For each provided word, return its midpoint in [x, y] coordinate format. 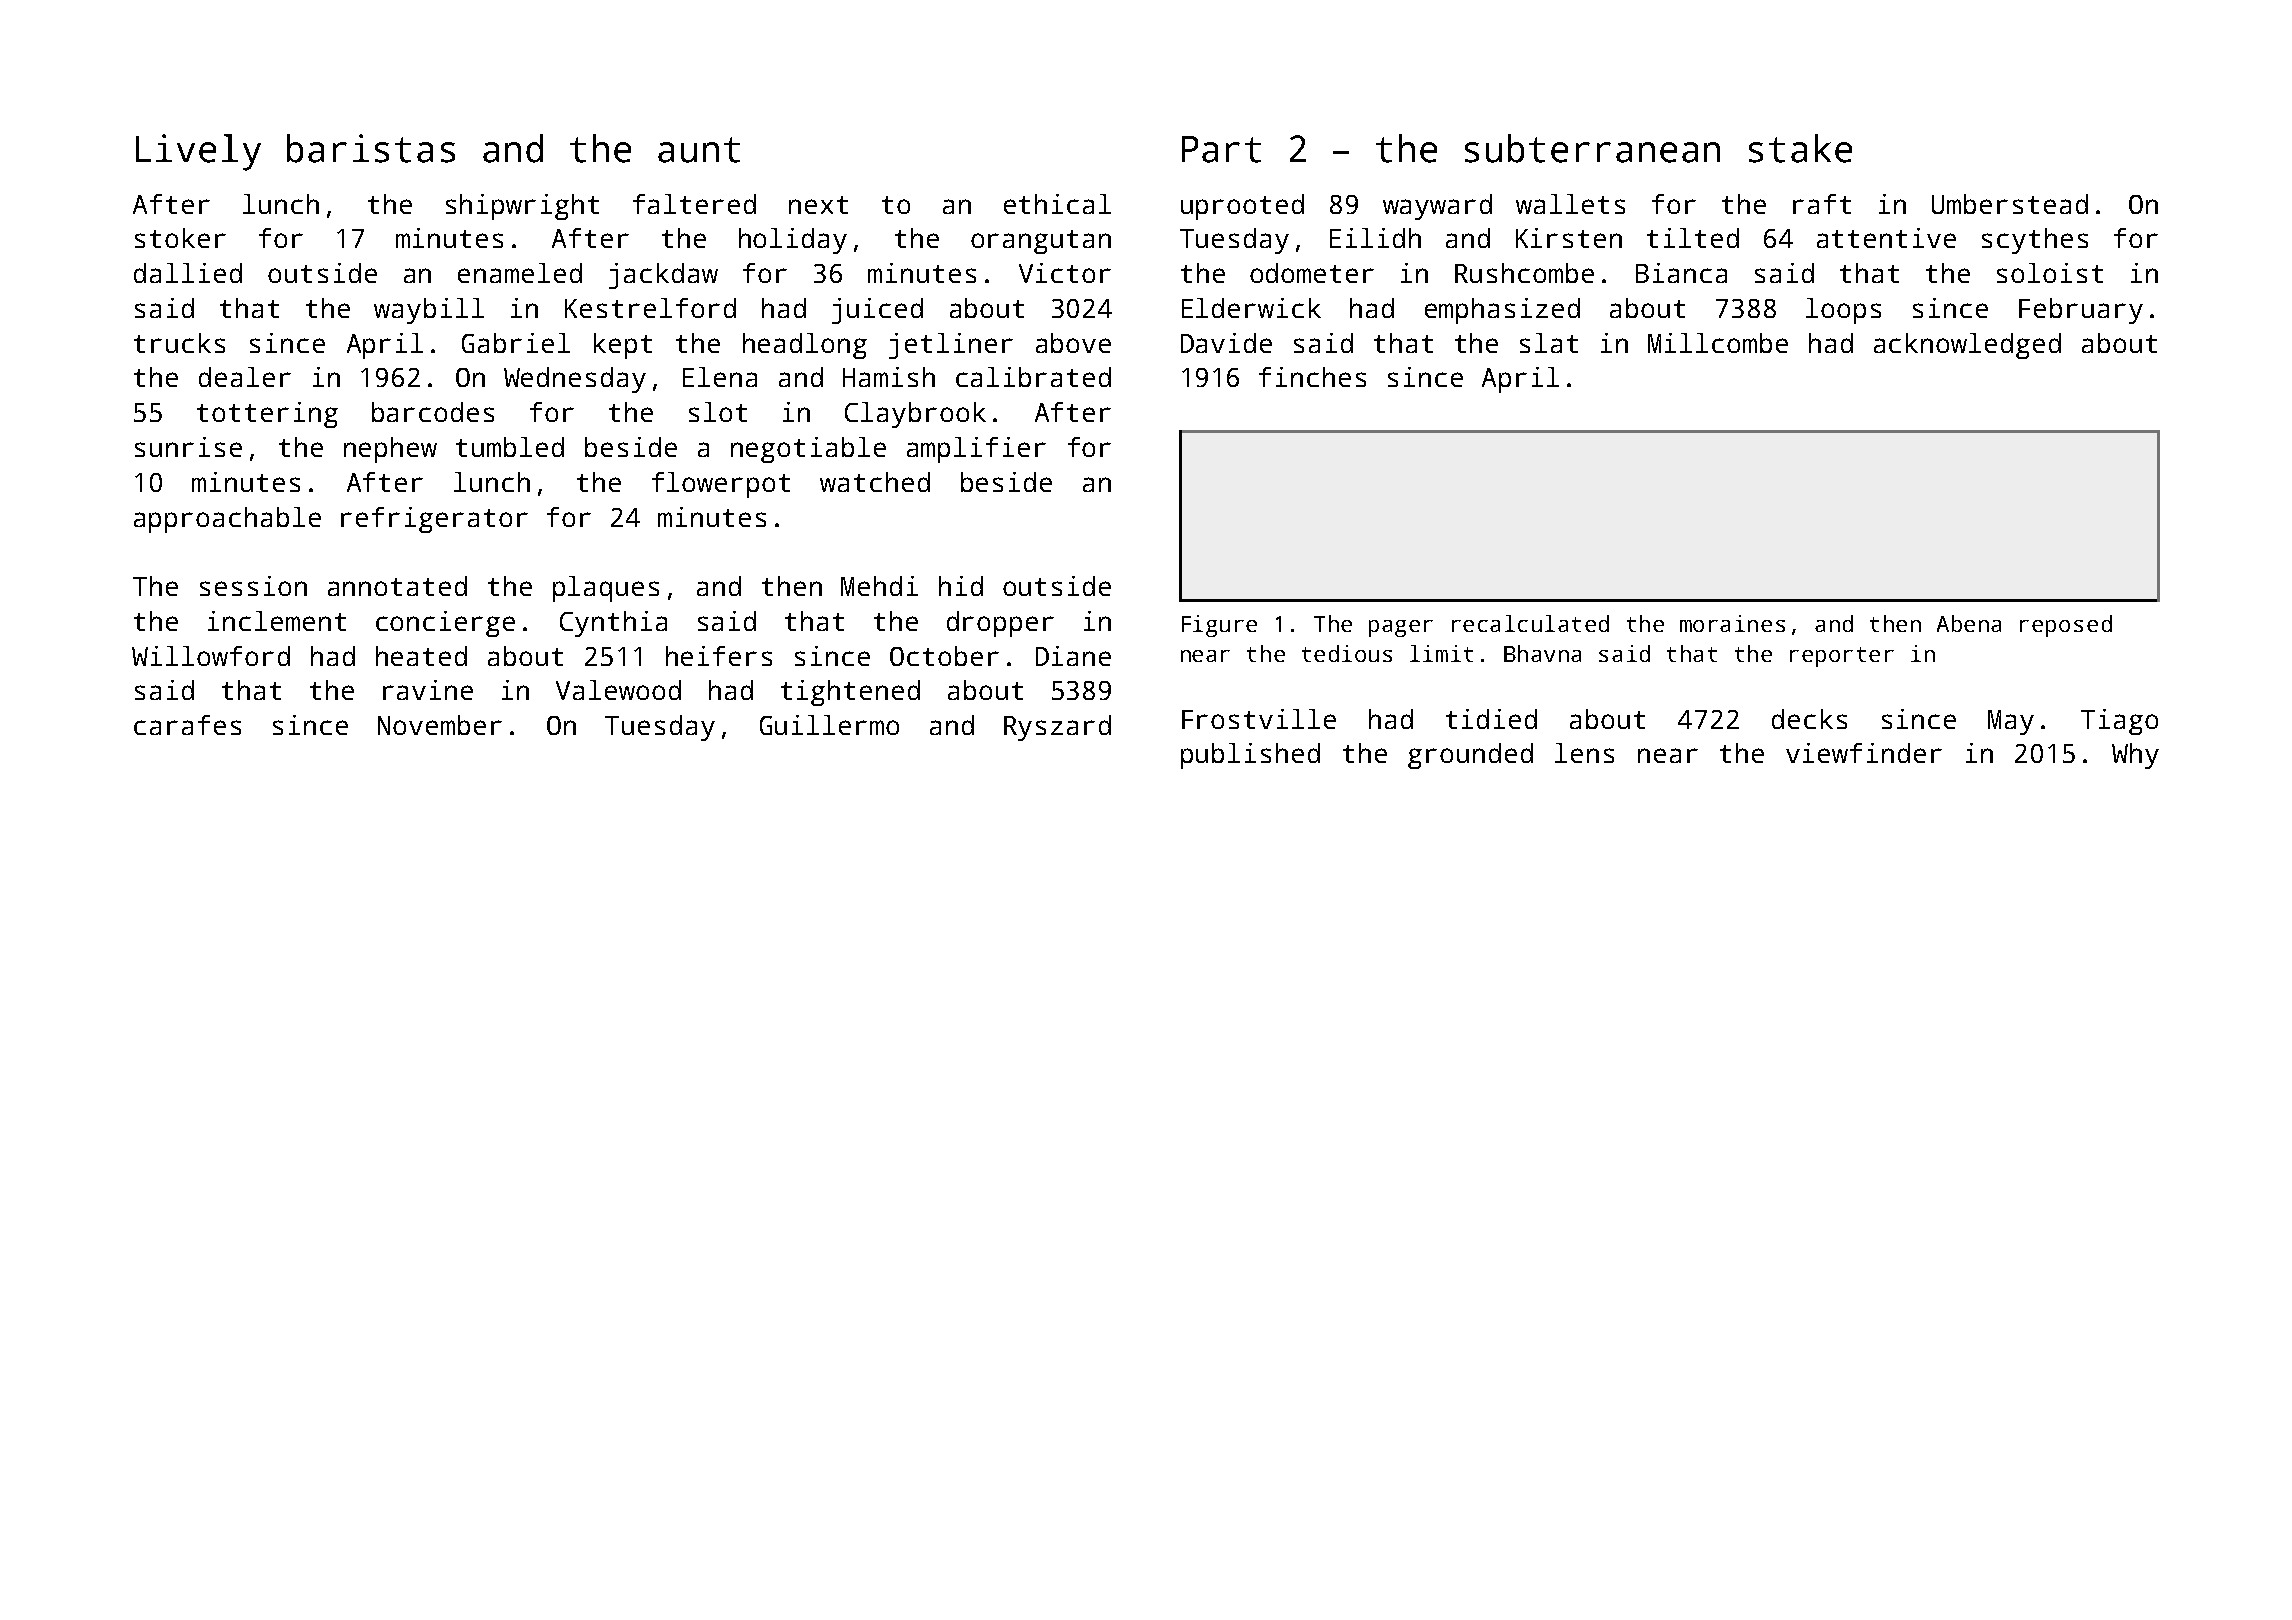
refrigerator [434, 520]
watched [875, 482]
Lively [198, 152]
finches [1312, 377]
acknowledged [1967, 346]
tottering [267, 415]
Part [1221, 149]
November [440, 725]
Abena [1969, 623]
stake [1800, 148]
